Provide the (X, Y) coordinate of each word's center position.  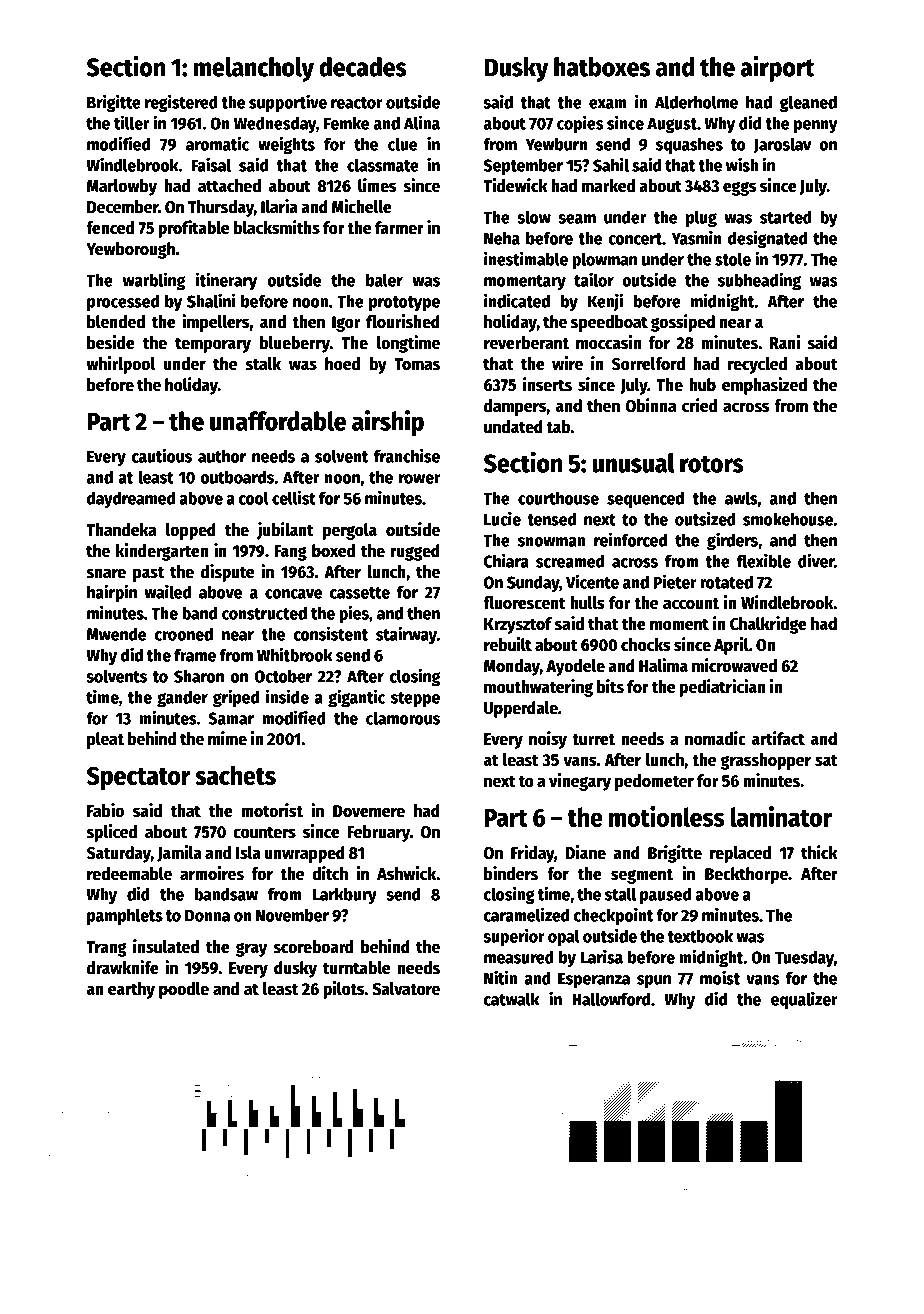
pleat (105, 740)
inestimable (526, 258)
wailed (167, 591)
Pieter (675, 581)
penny (815, 126)
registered (181, 103)
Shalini (211, 300)
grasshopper (766, 761)
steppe (415, 699)
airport (777, 68)
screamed (570, 561)
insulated (166, 946)
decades (363, 67)
